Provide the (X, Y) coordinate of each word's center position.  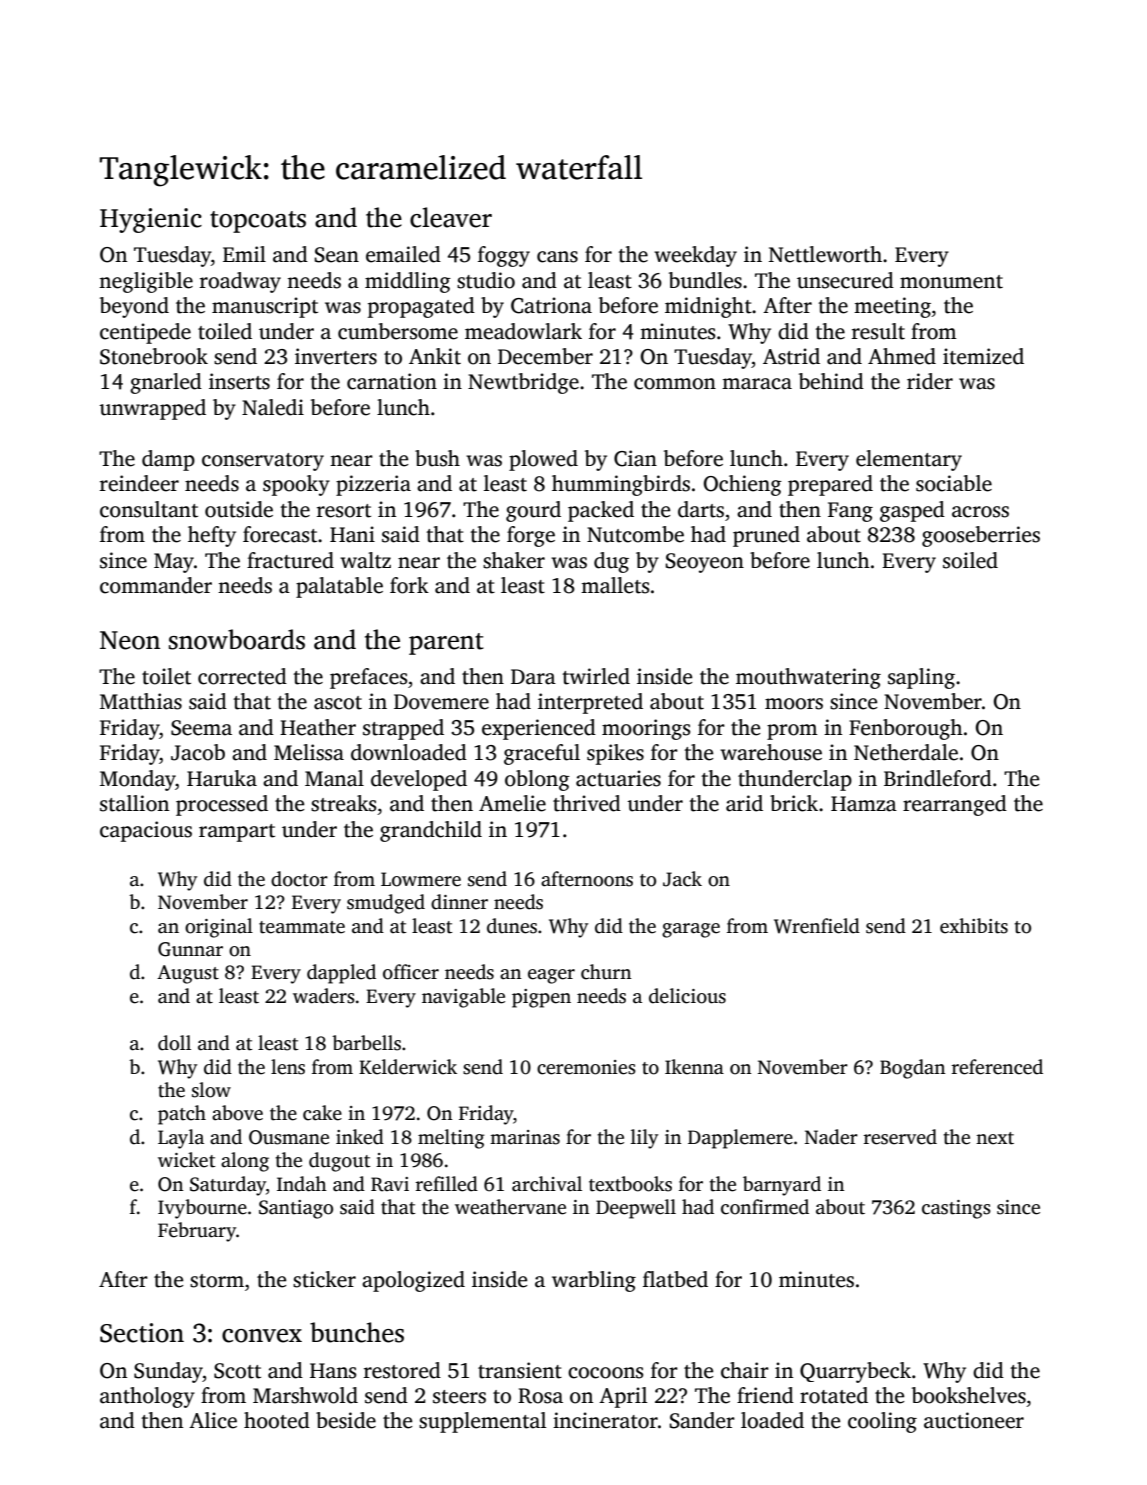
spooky (296, 485)
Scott (237, 1371)
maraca (757, 384)
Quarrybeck (855, 1372)
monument (951, 282)
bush (437, 458)
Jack (682, 879)
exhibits (974, 926)
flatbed (675, 1279)
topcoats (258, 222)
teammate (302, 927)
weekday (695, 256)
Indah (302, 1184)
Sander (702, 1420)
